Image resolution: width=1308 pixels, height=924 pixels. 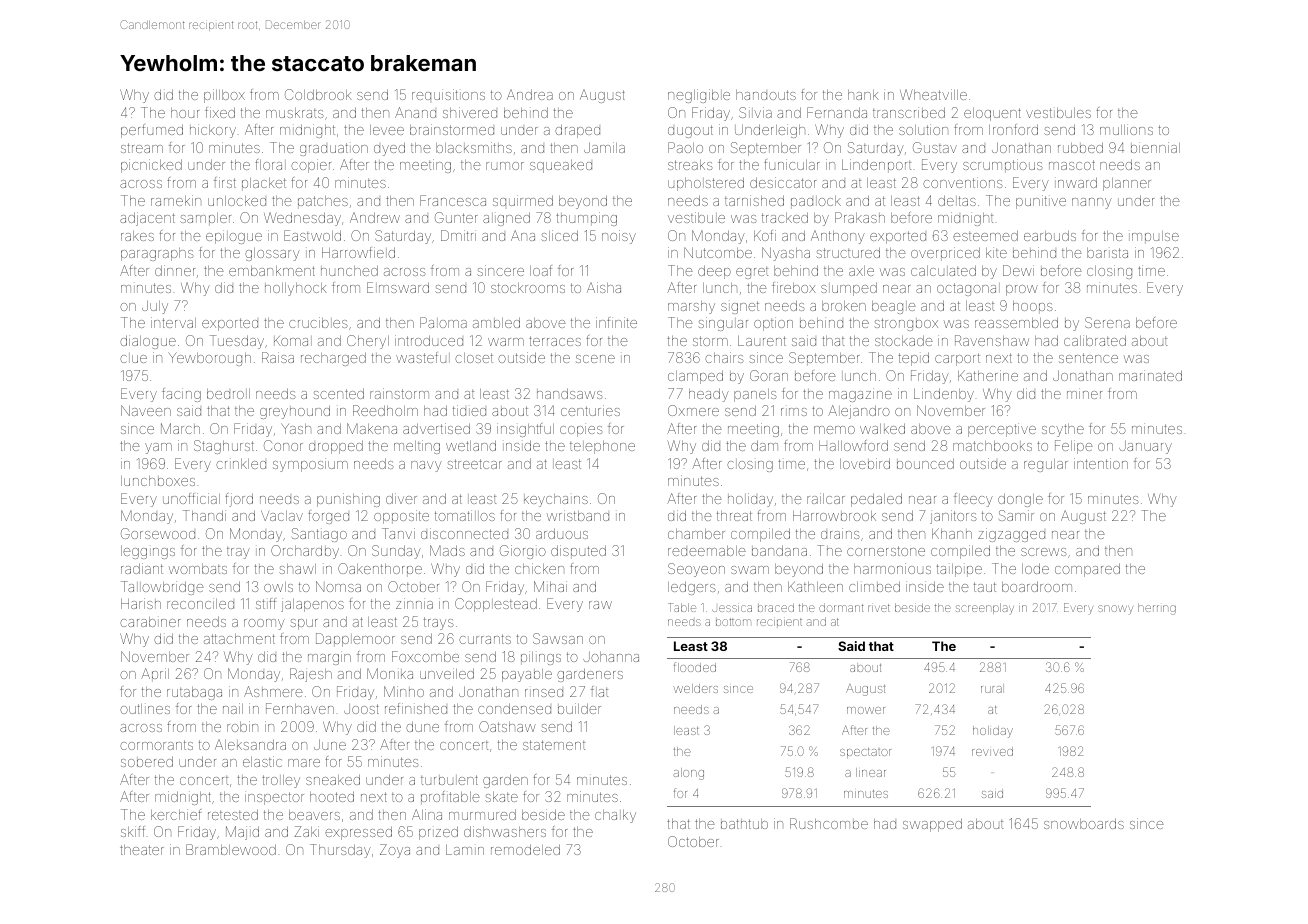 What do you see at coordinates (1018, 270) in the screenshot?
I see `Dewi` at bounding box center [1018, 270].
